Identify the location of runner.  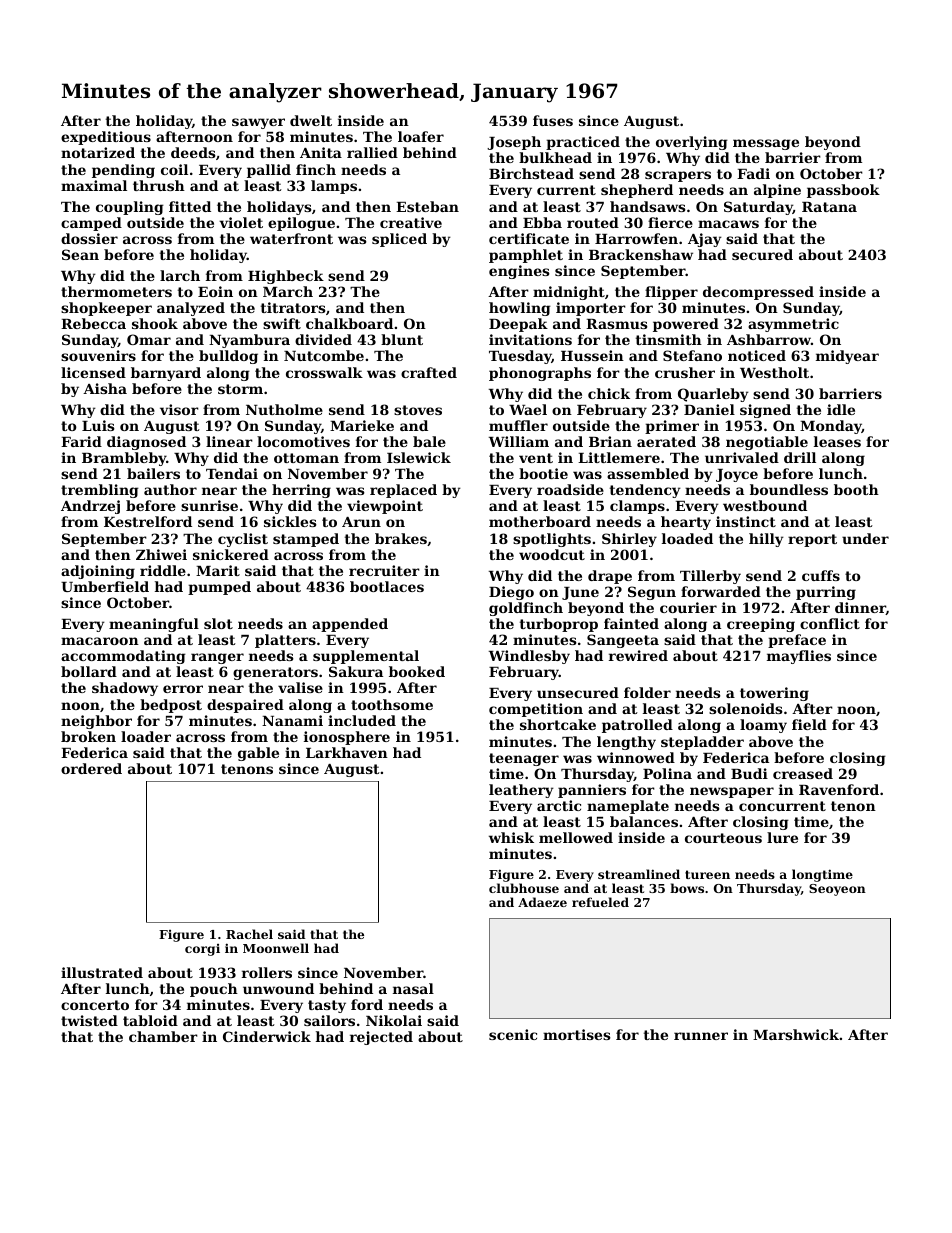
(701, 1036).
